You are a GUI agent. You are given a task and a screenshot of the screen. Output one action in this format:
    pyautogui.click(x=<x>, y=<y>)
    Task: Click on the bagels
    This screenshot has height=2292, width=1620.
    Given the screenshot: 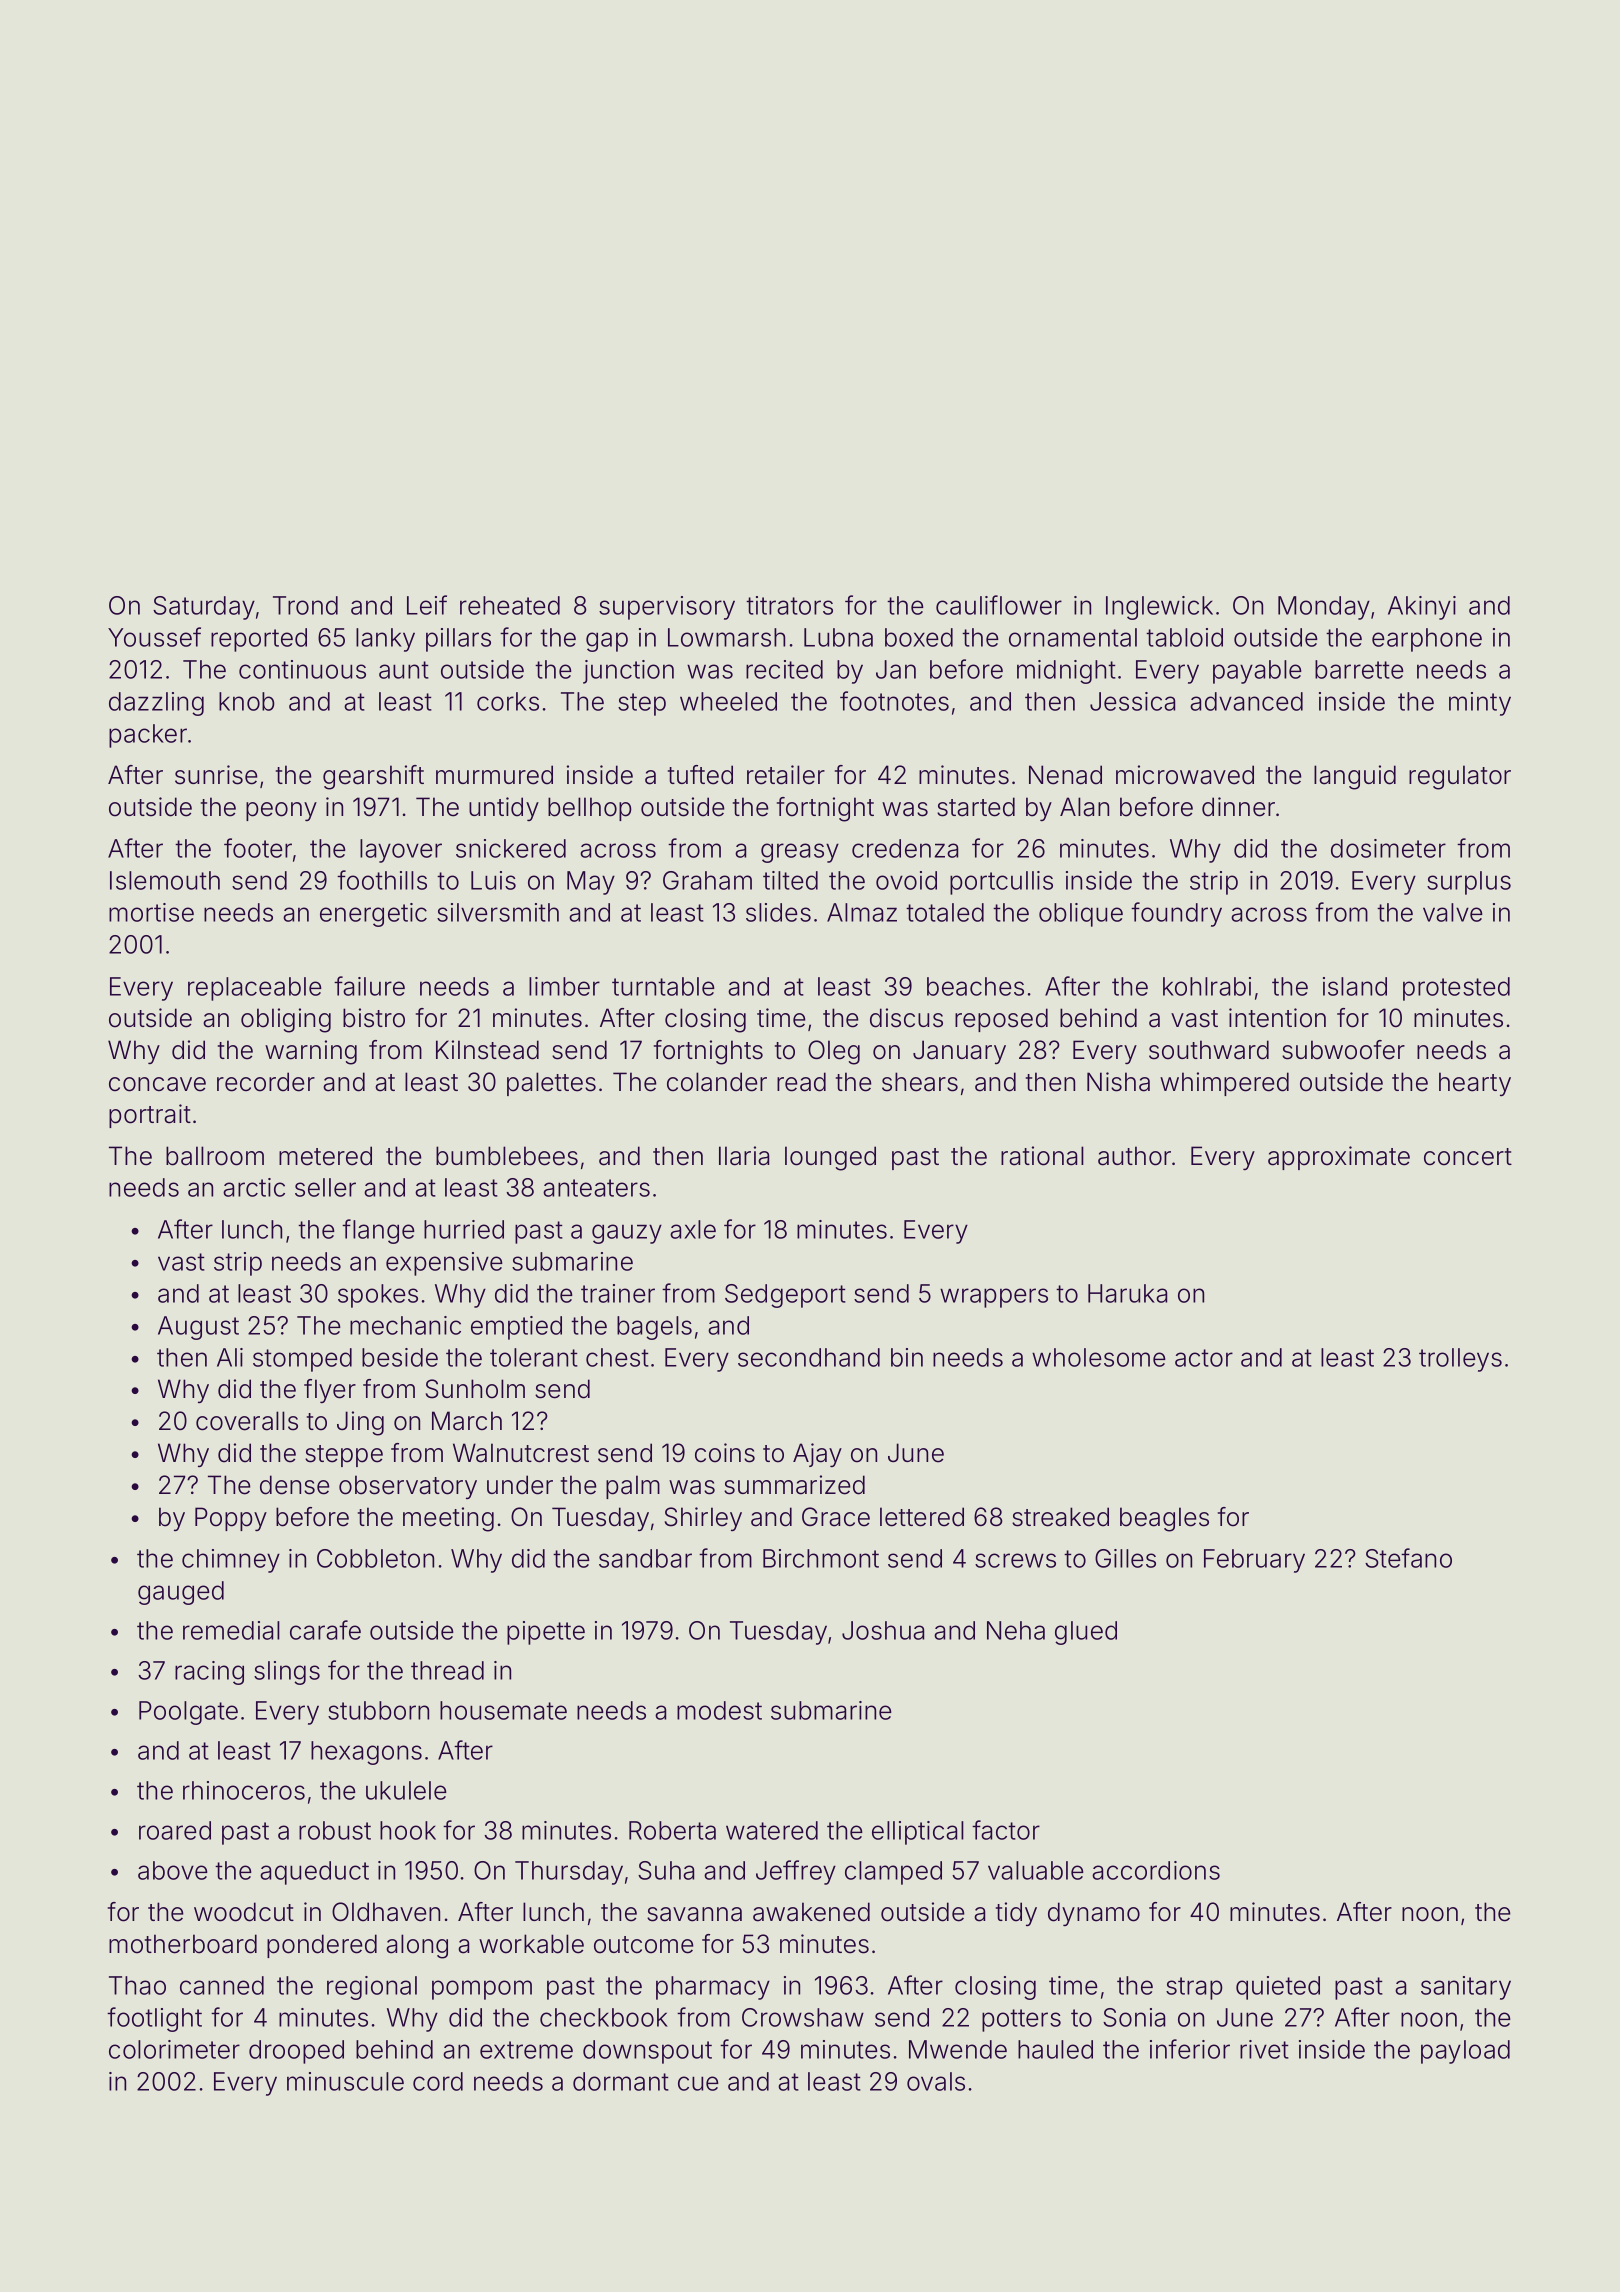 What is the action you would take?
    pyautogui.click(x=654, y=1328)
